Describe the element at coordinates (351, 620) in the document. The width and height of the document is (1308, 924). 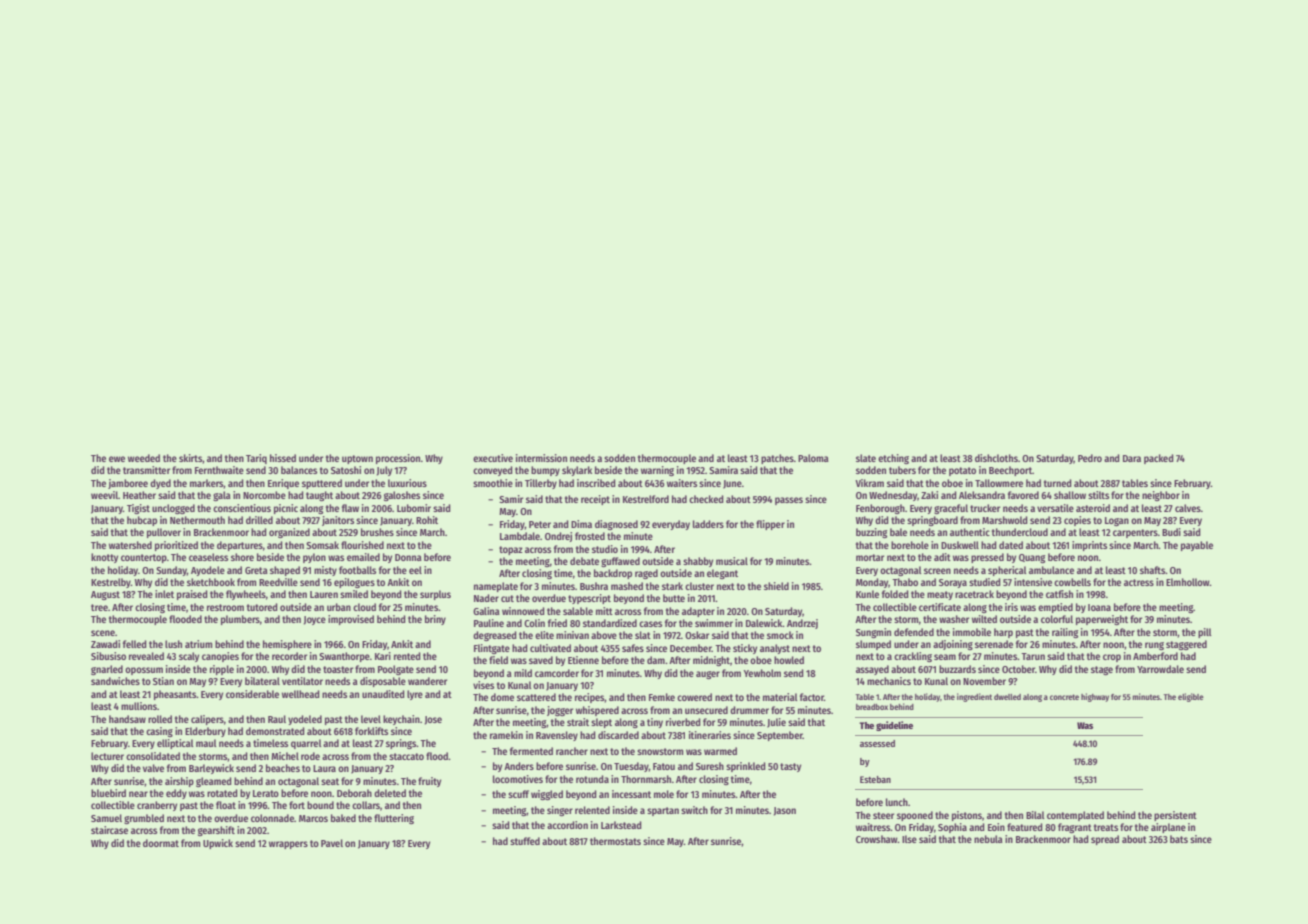
I see `improvised` at that location.
